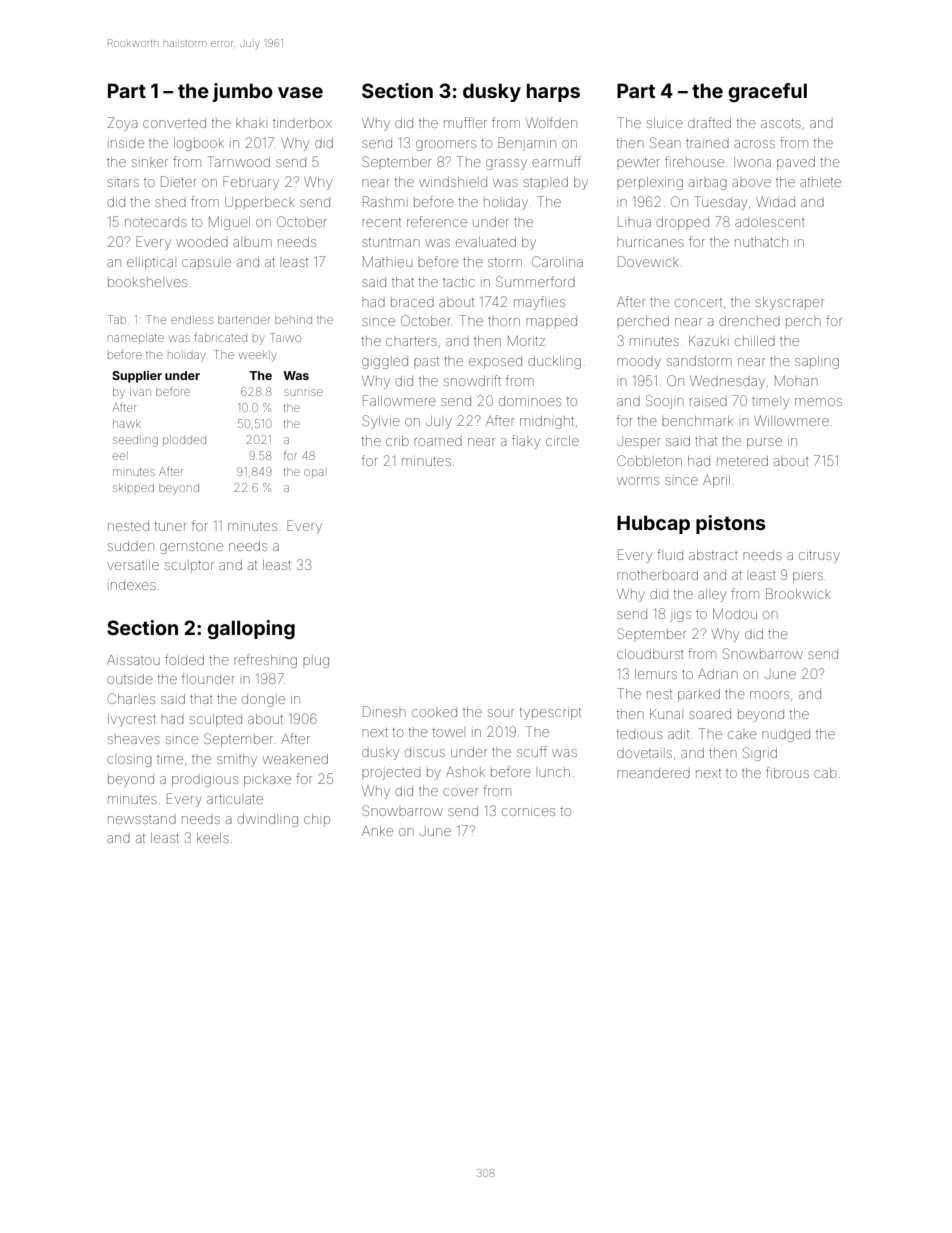 The width and height of the page is (952, 1233). What do you see at coordinates (453, 182) in the page?
I see `windshield` at bounding box center [453, 182].
